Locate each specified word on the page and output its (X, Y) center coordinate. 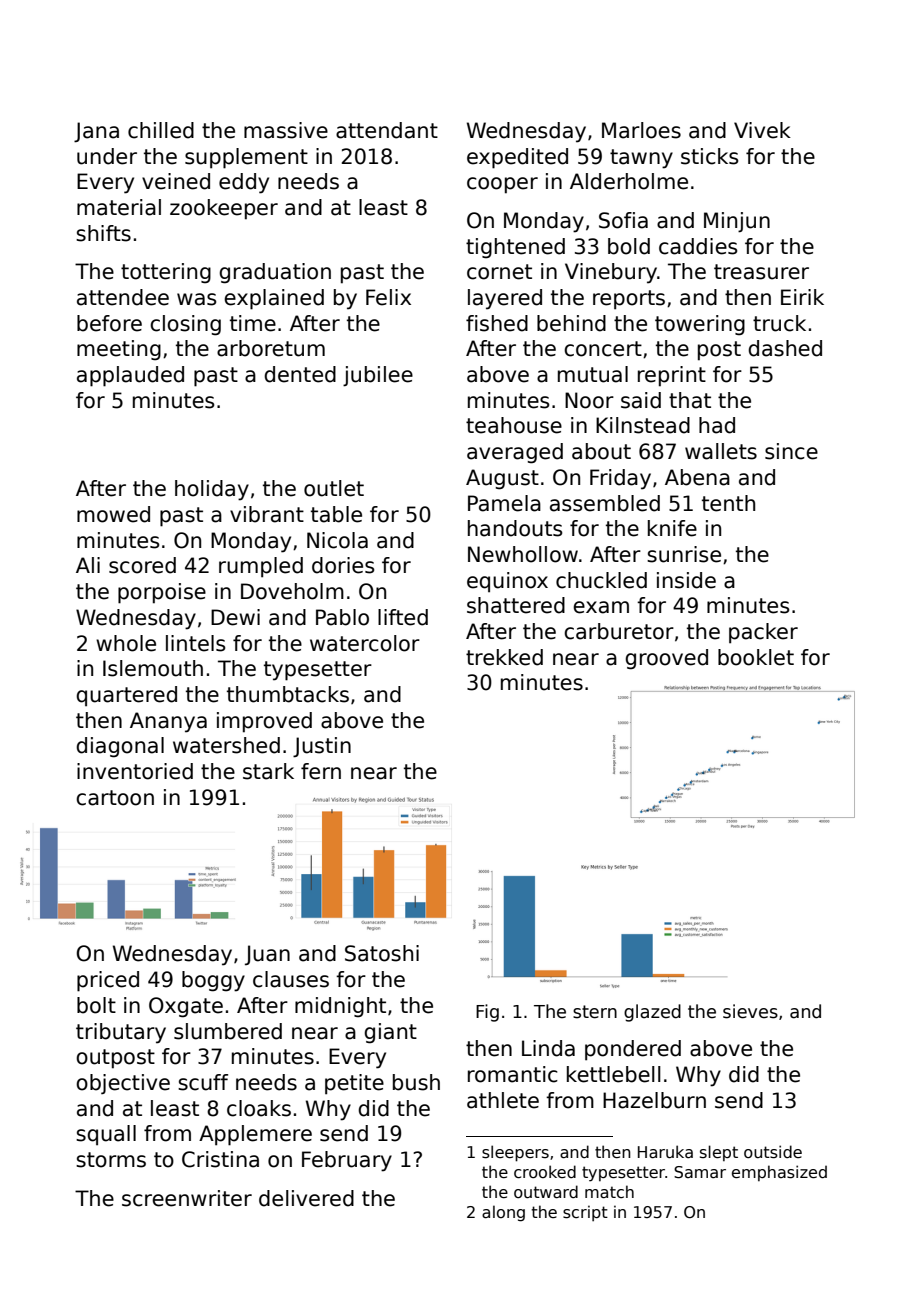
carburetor (619, 631)
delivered (306, 1198)
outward (546, 1191)
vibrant (267, 514)
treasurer (761, 272)
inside (686, 580)
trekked (504, 657)
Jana (96, 132)
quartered (126, 696)
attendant (387, 130)
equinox (507, 582)
